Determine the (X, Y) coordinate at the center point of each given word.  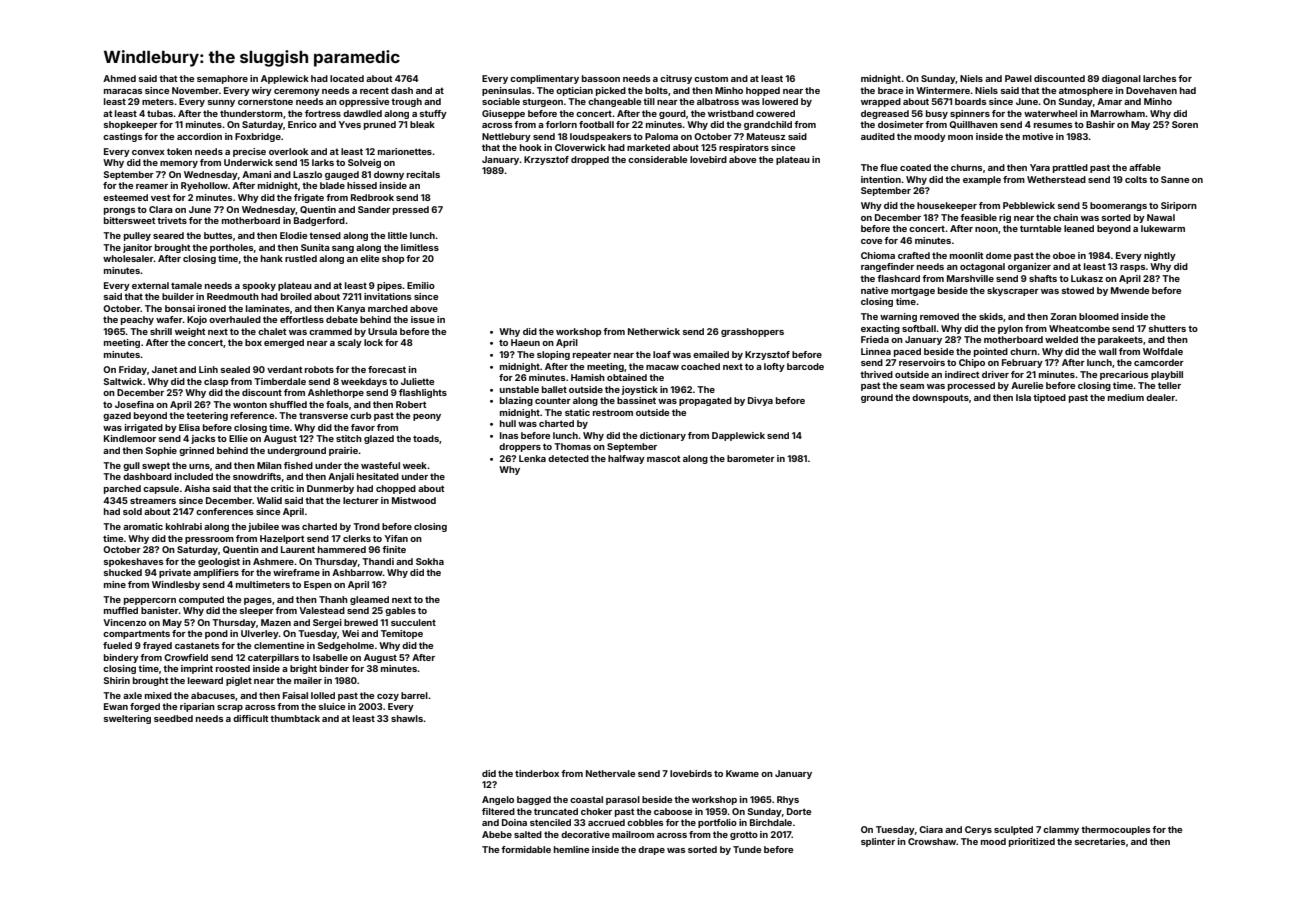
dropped (590, 160)
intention (881, 179)
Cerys (978, 830)
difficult (251, 718)
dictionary (663, 436)
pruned (380, 125)
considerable (657, 159)
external (150, 285)
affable (1145, 167)
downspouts (940, 398)
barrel (414, 695)
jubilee (263, 527)
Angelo (498, 800)
